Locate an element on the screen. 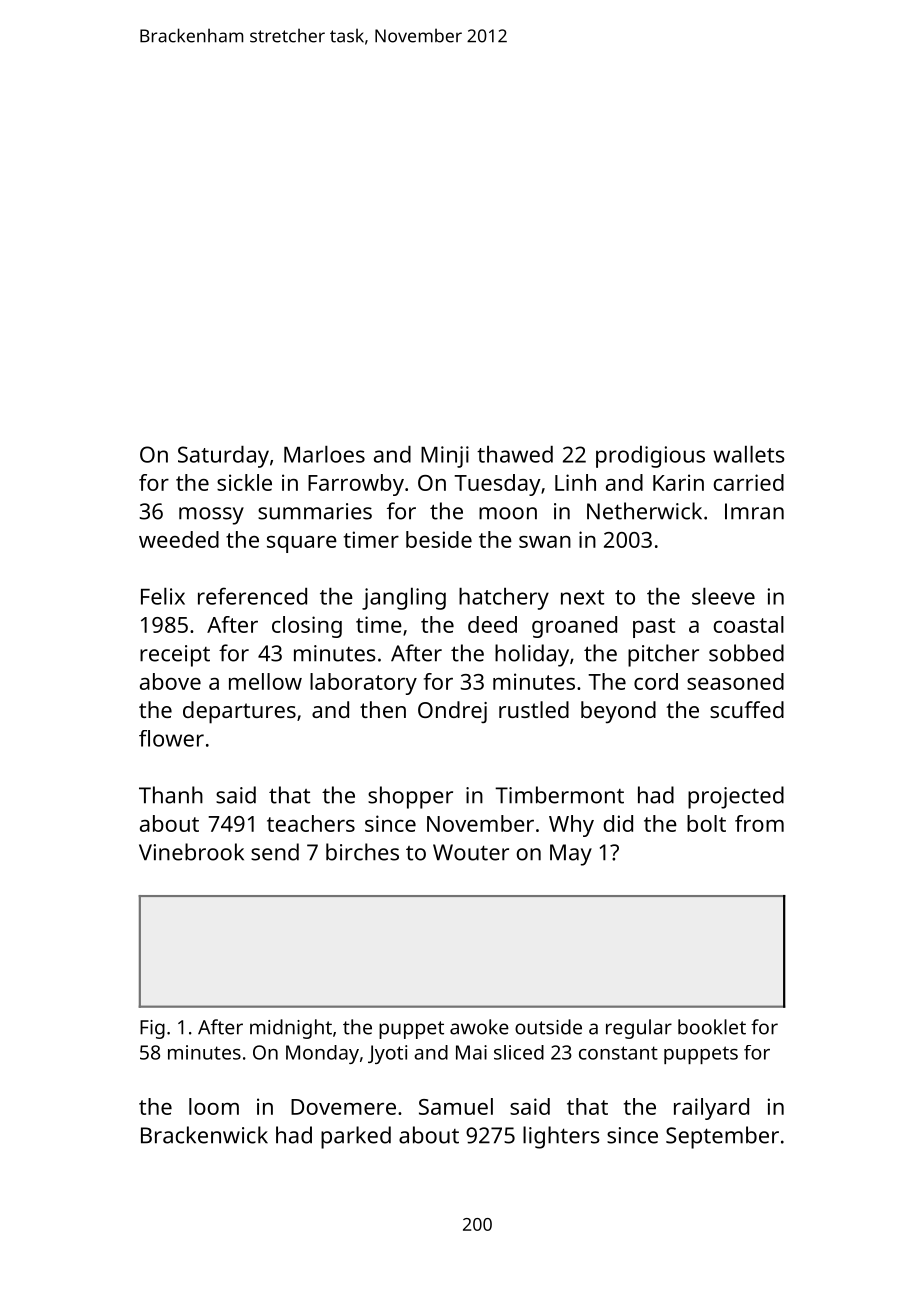 Image resolution: width=924 pixels, height=1311 pixels. sleeve is located at coordinates (723, 596).
